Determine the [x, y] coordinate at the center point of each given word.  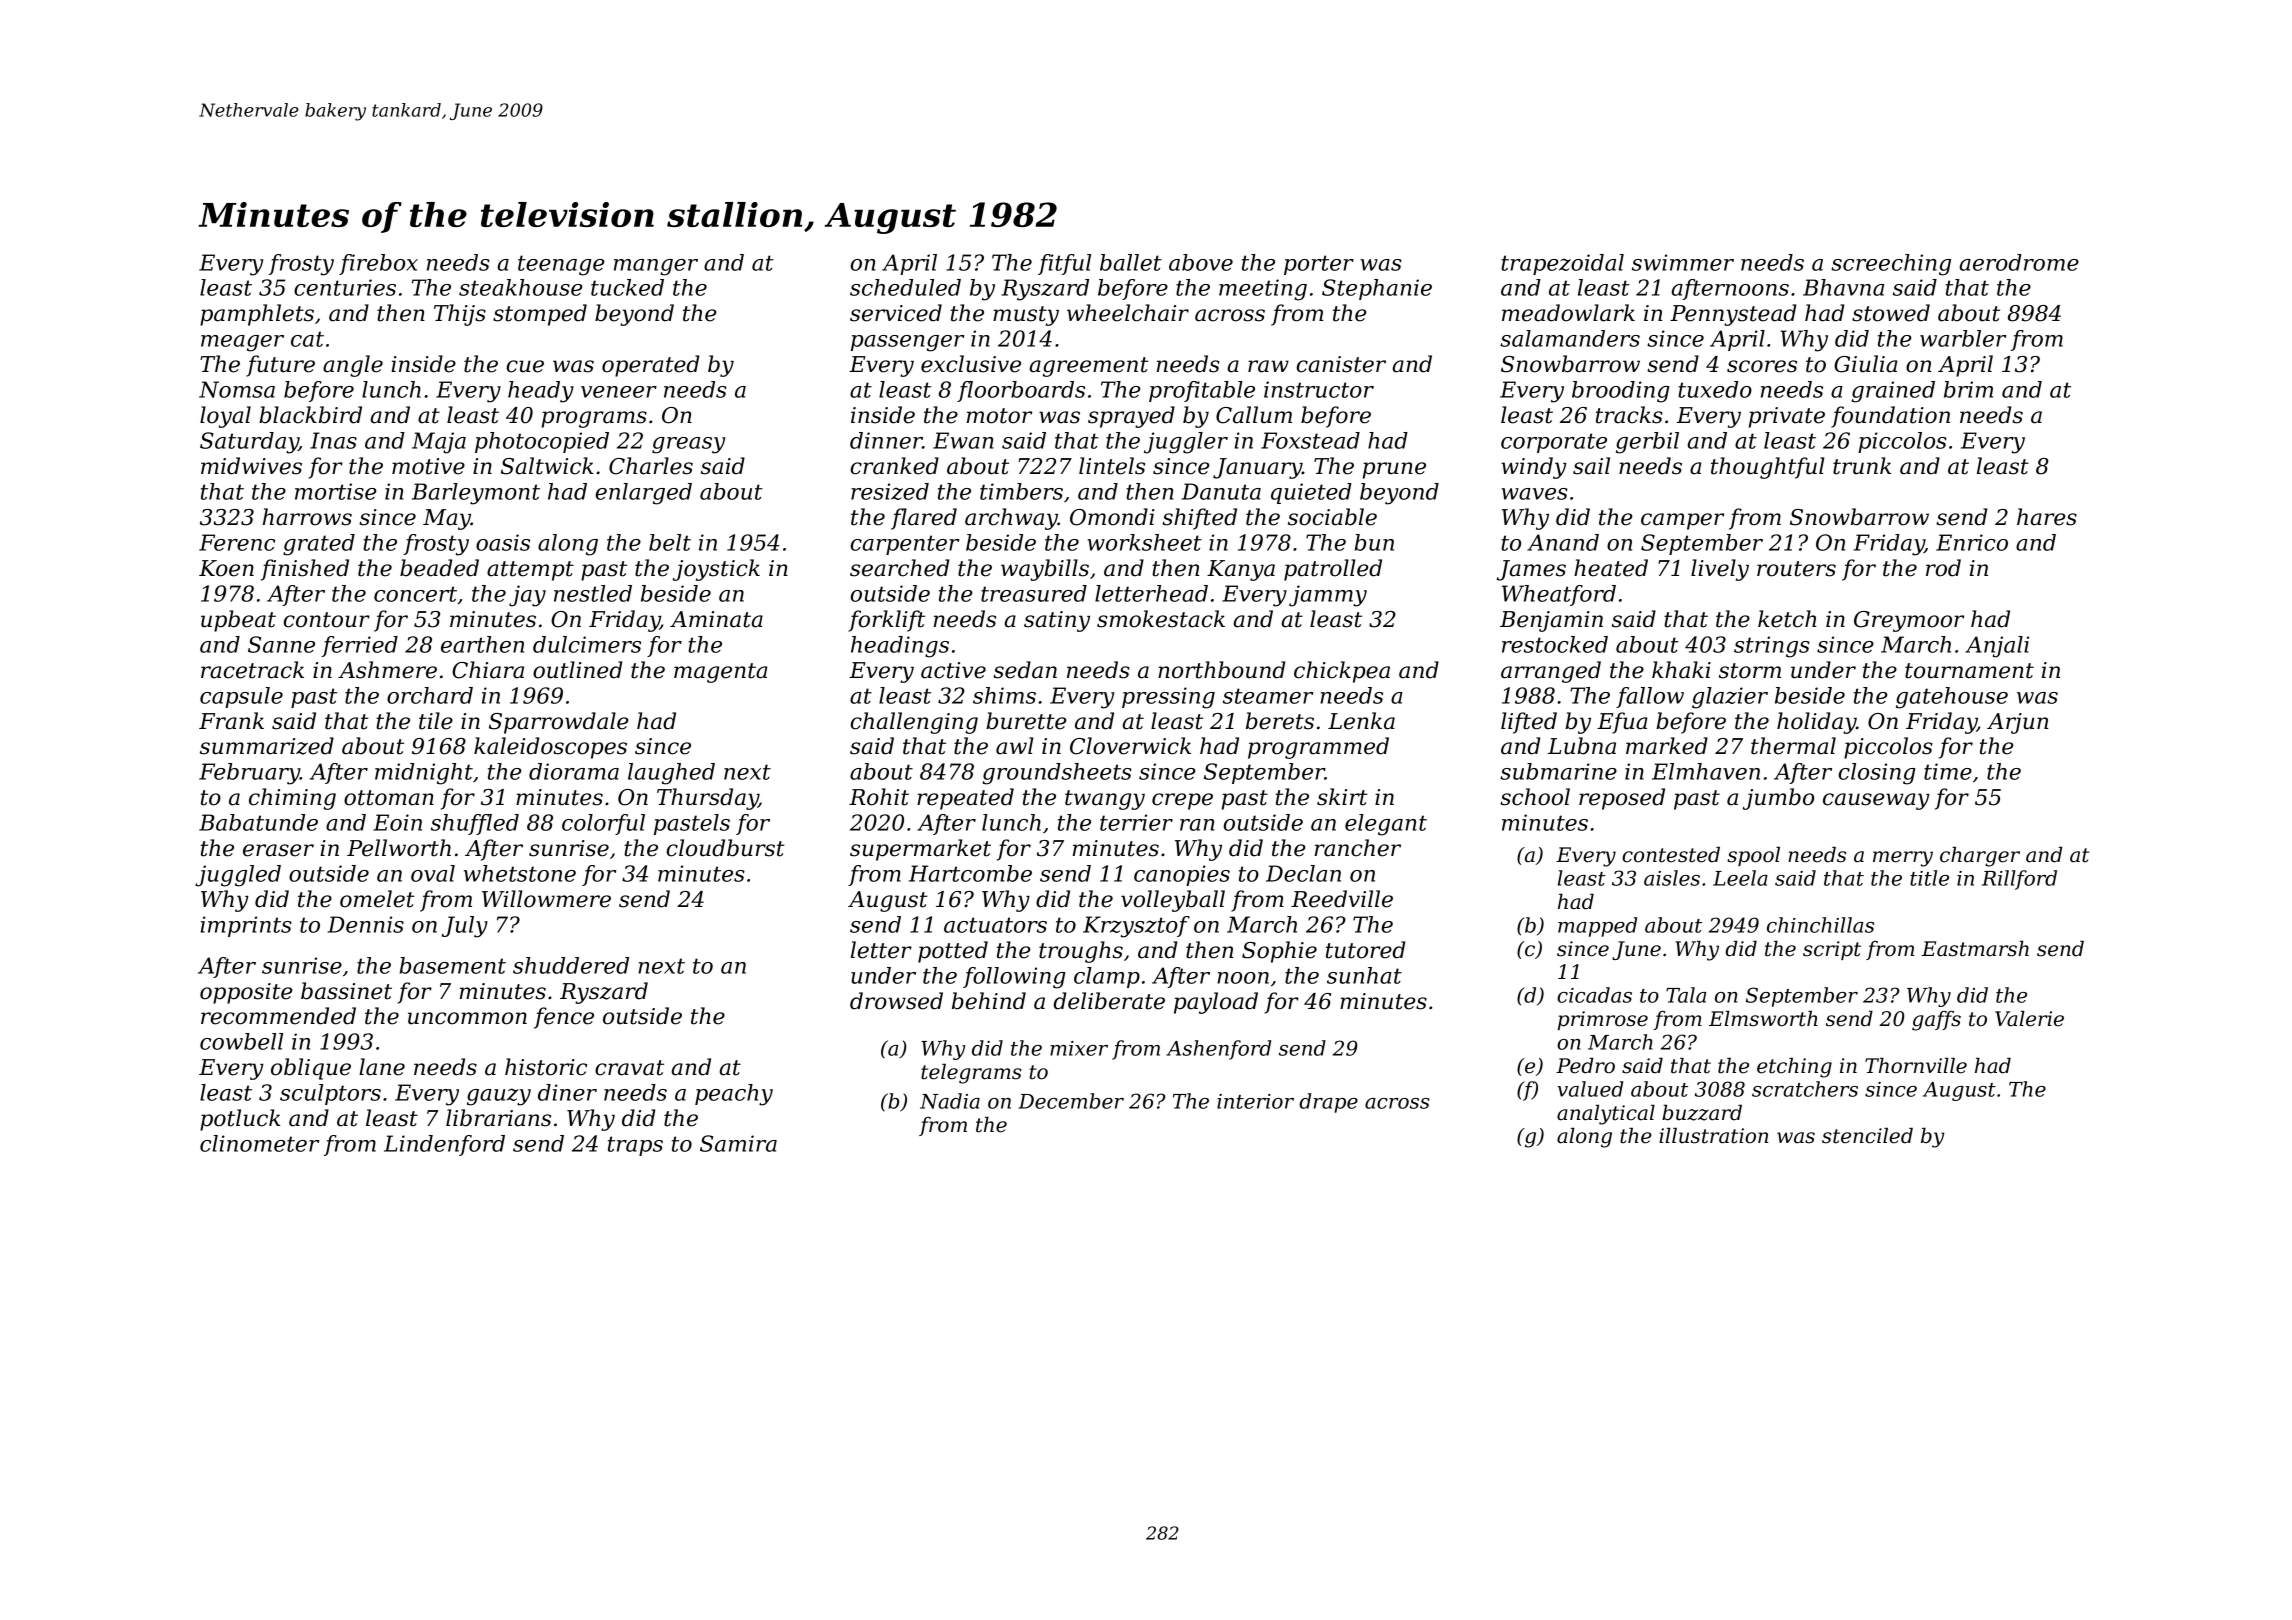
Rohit [879, 797]
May [447, 519]
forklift [886, 621]
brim [1968, 389]
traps [635, 1146]
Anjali [1997, 647]
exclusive [971, 364]
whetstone [520, 873]
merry [1903, 859]
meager [242, 343]
